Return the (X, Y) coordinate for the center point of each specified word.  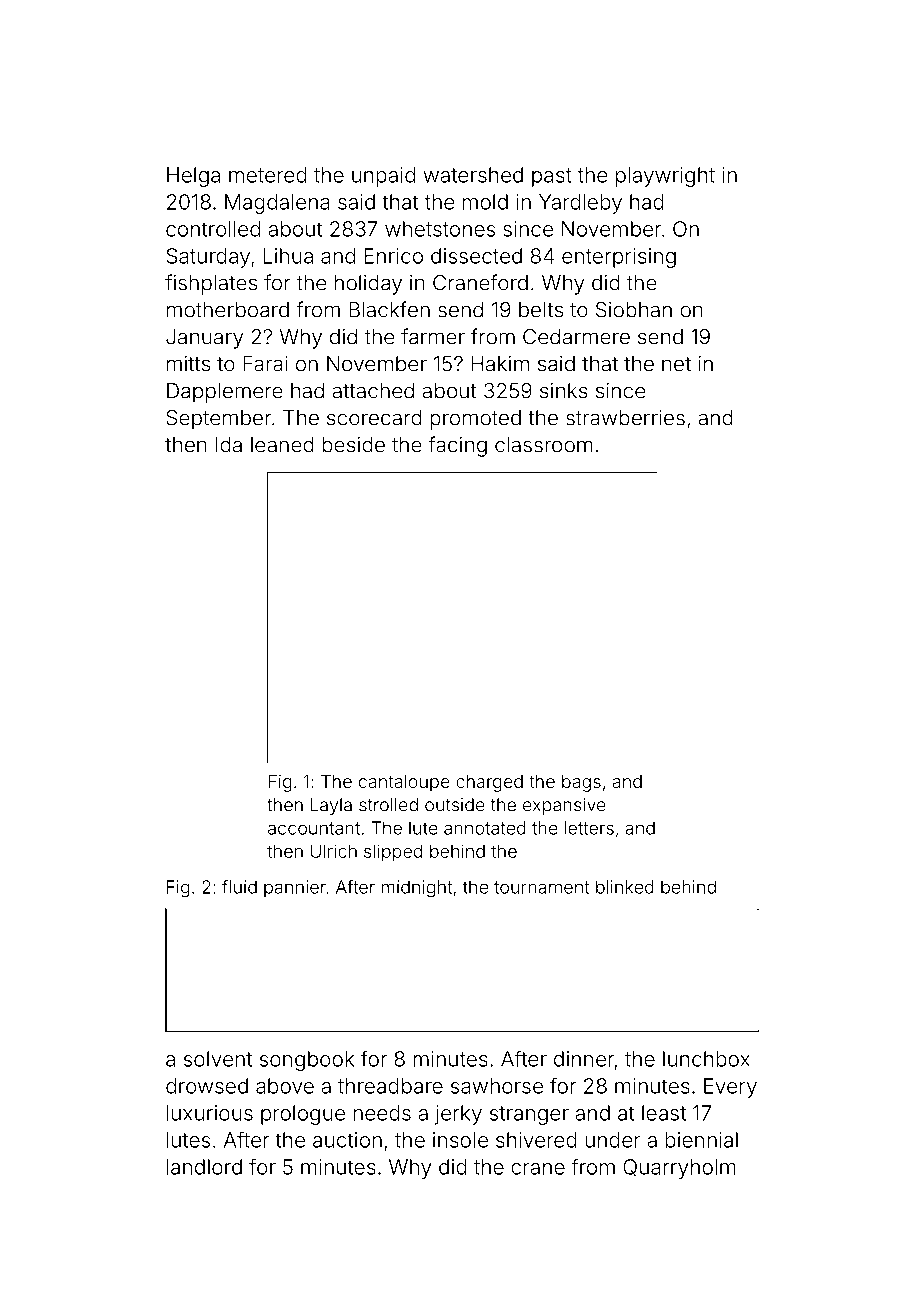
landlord (204, 1167)
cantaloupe (404, 783)
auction (347, 1140)
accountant (314, 828)
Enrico (394, 256)
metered (268, 175)
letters (589, 828)
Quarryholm (679, 1169)
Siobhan (634, 310)
